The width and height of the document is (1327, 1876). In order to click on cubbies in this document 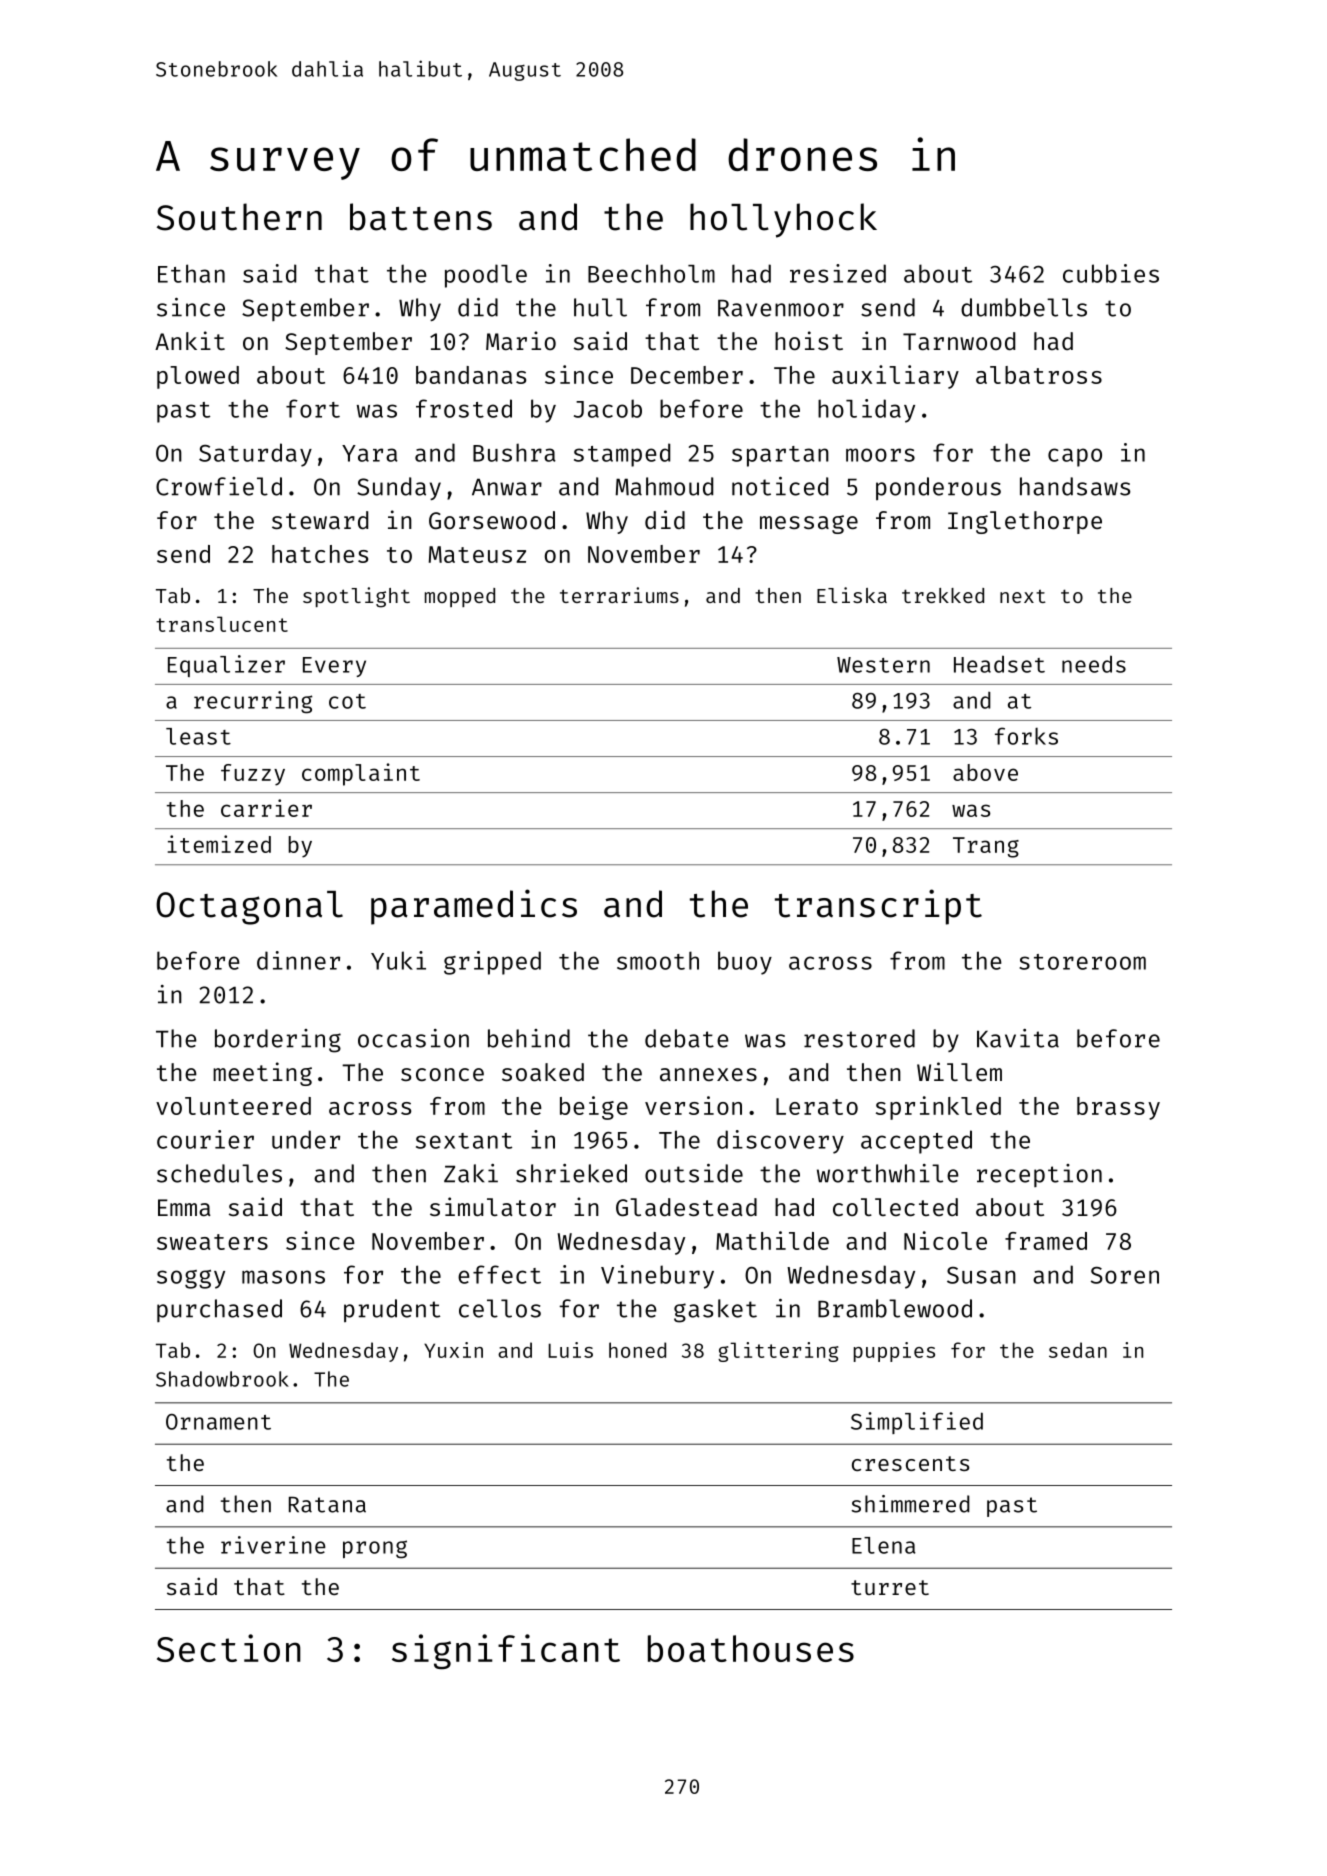, I will do `click(1111, 273)`.
